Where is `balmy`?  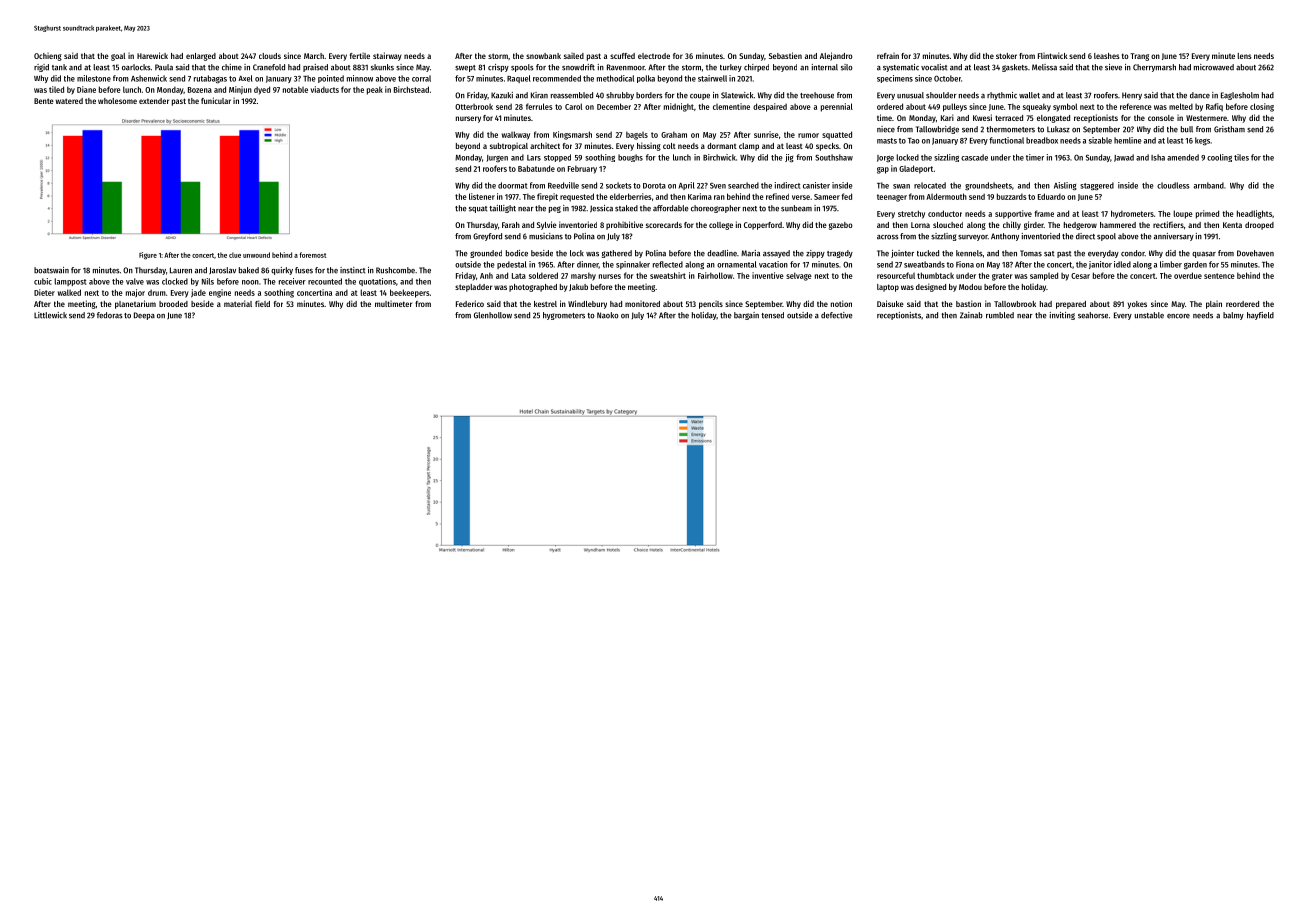
balmy is located at coordinates (1233, 316).
